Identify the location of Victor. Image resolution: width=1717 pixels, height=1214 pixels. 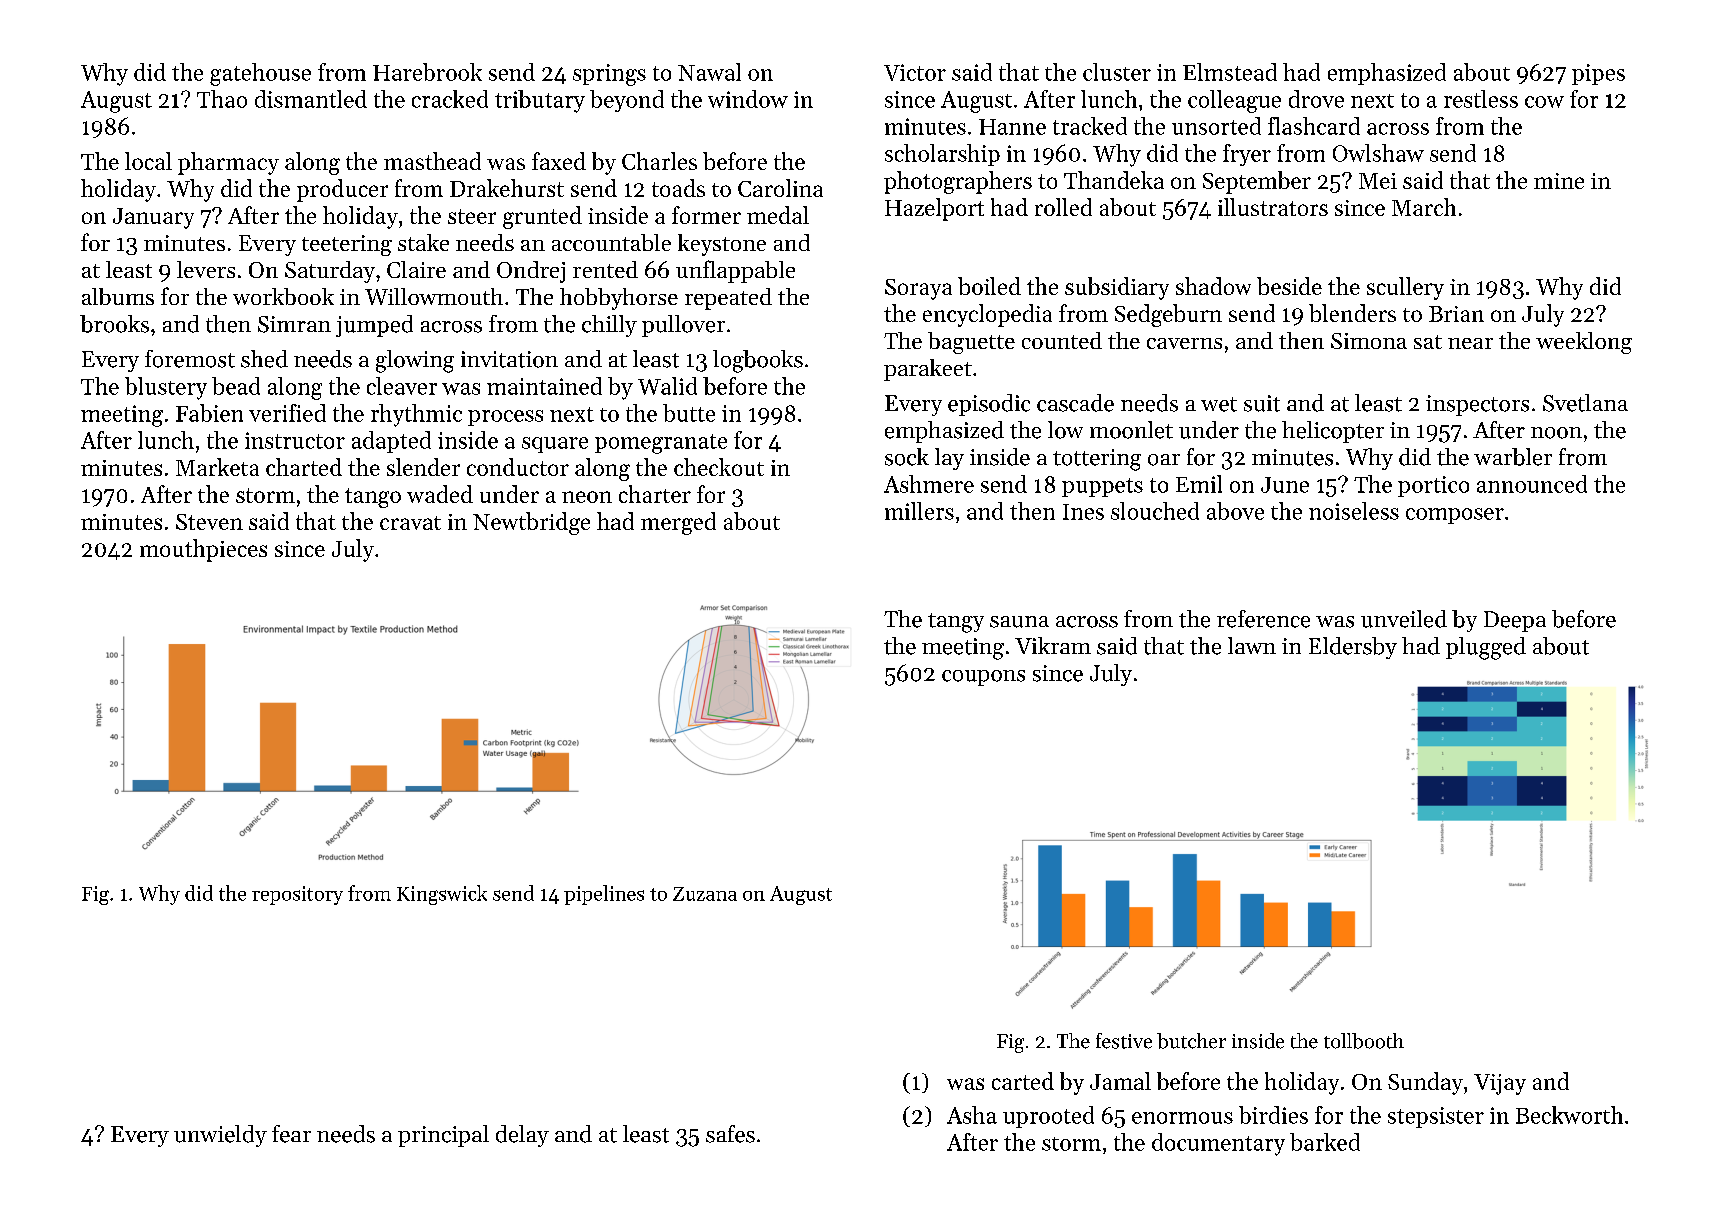
(915, 72).
